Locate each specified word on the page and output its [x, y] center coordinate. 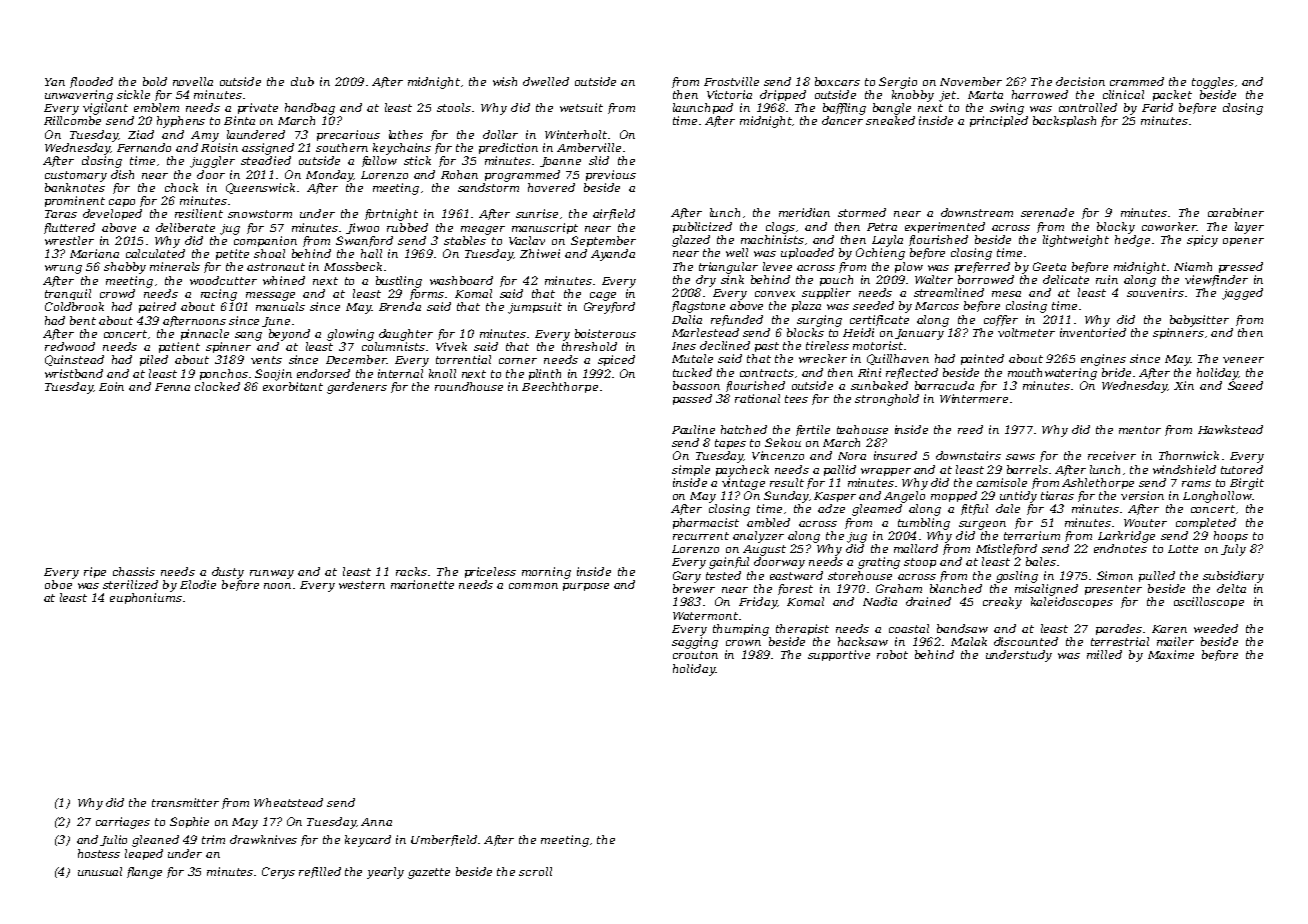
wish [505, 81]
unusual [100, 871]
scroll [535, 871]
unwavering [79, 96]
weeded [1216, 628]
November [971, 81]
